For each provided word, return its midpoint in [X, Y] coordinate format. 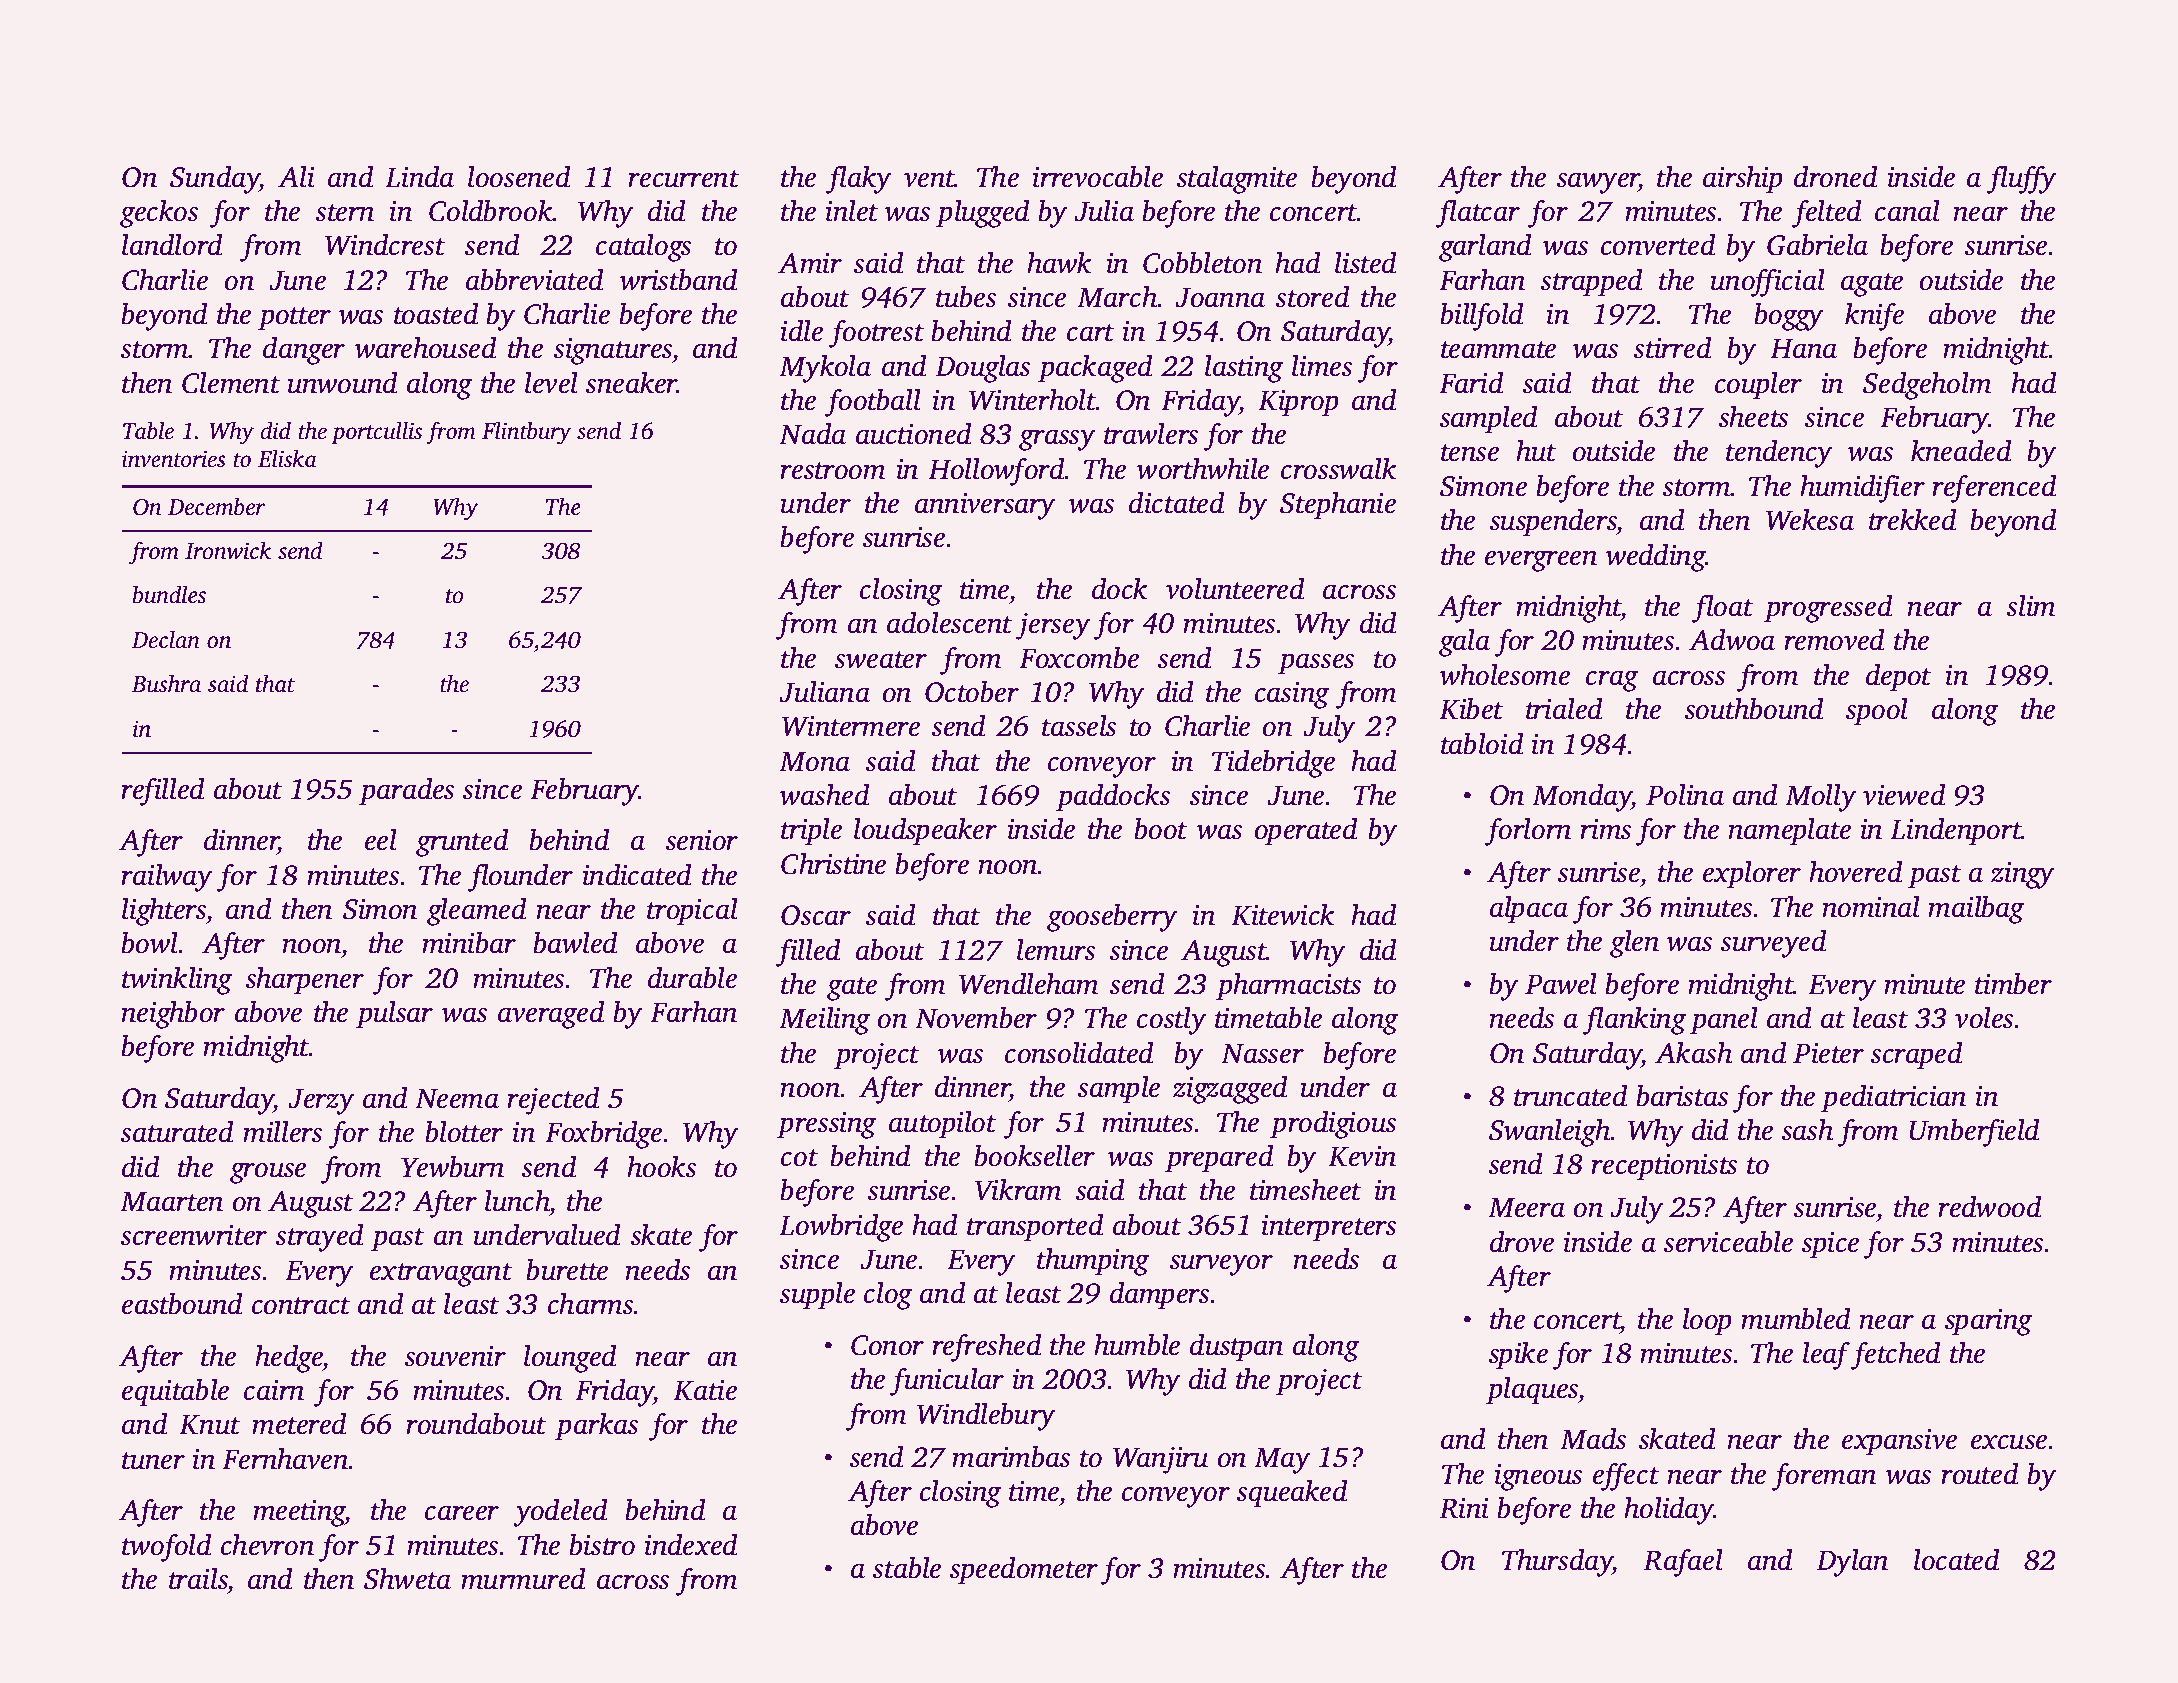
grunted [462, 842]
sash [1807, 1129]
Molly [1820, 797]
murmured [523, 1578]
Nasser [1262, 1053]
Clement [231, 382]
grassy [1057, 440]
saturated [177, 1131]
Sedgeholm [1927, 385]
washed [824, 794]
